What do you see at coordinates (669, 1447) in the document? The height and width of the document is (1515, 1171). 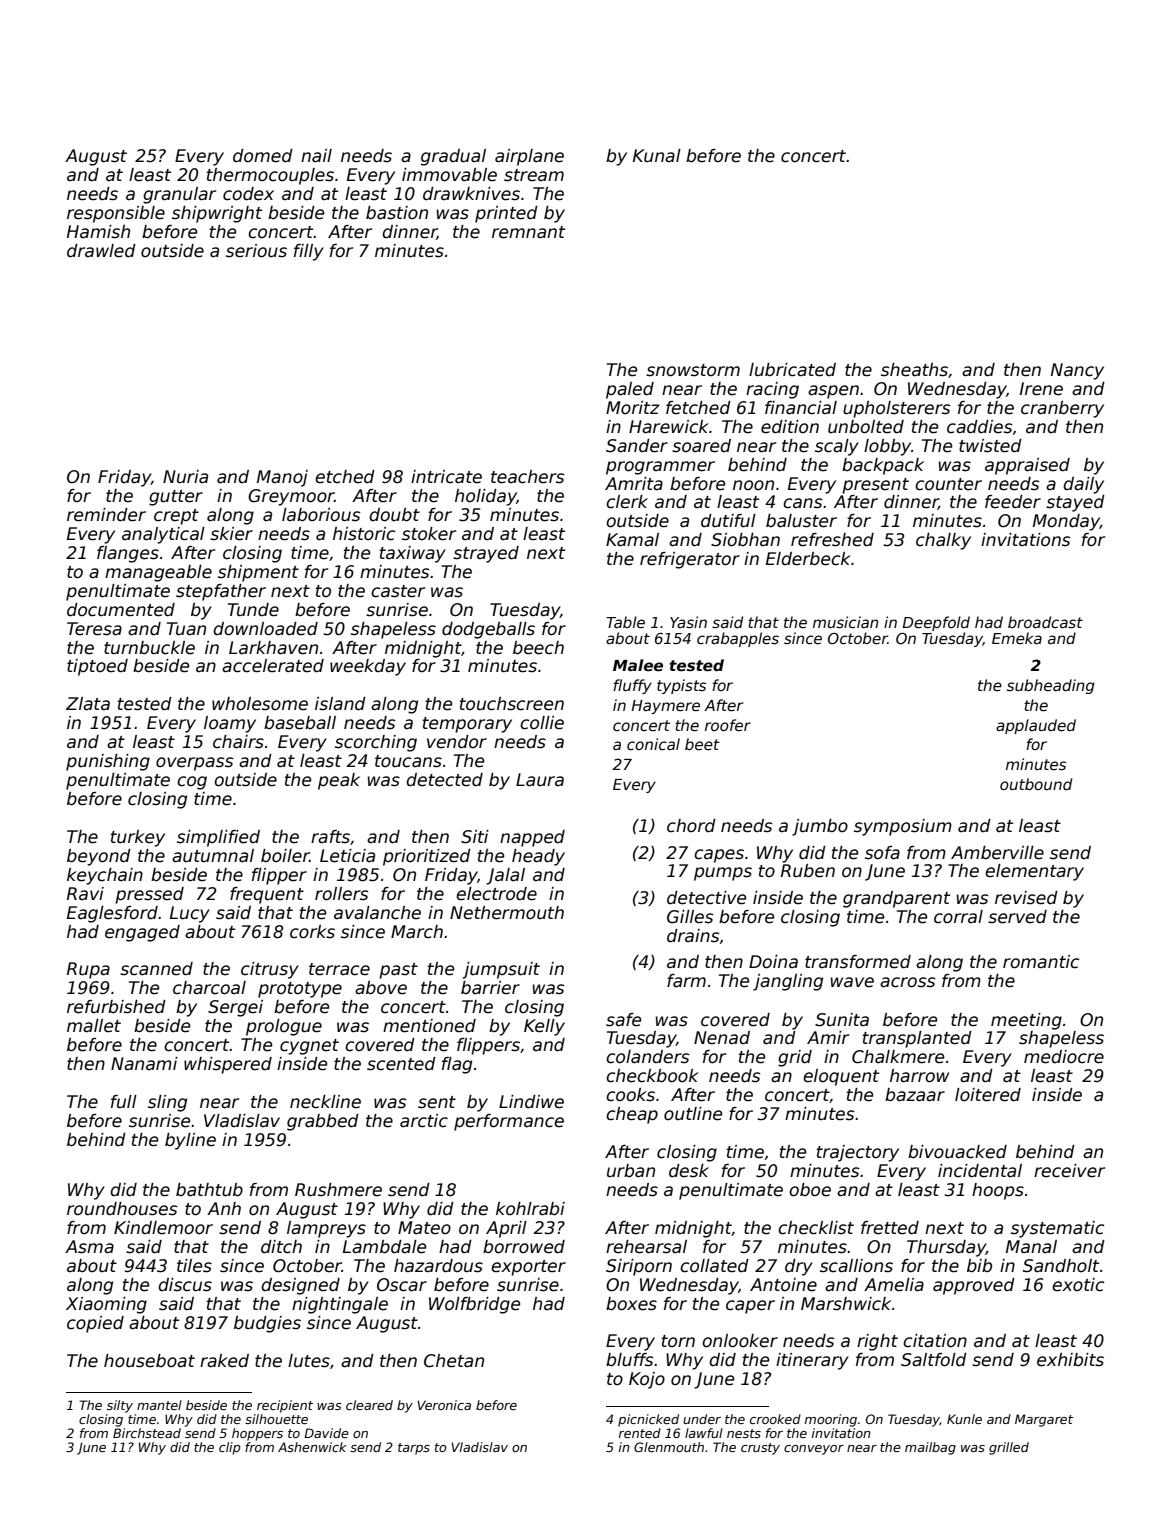 I see `Glenmouth` at bounding box center [669, 1447].
